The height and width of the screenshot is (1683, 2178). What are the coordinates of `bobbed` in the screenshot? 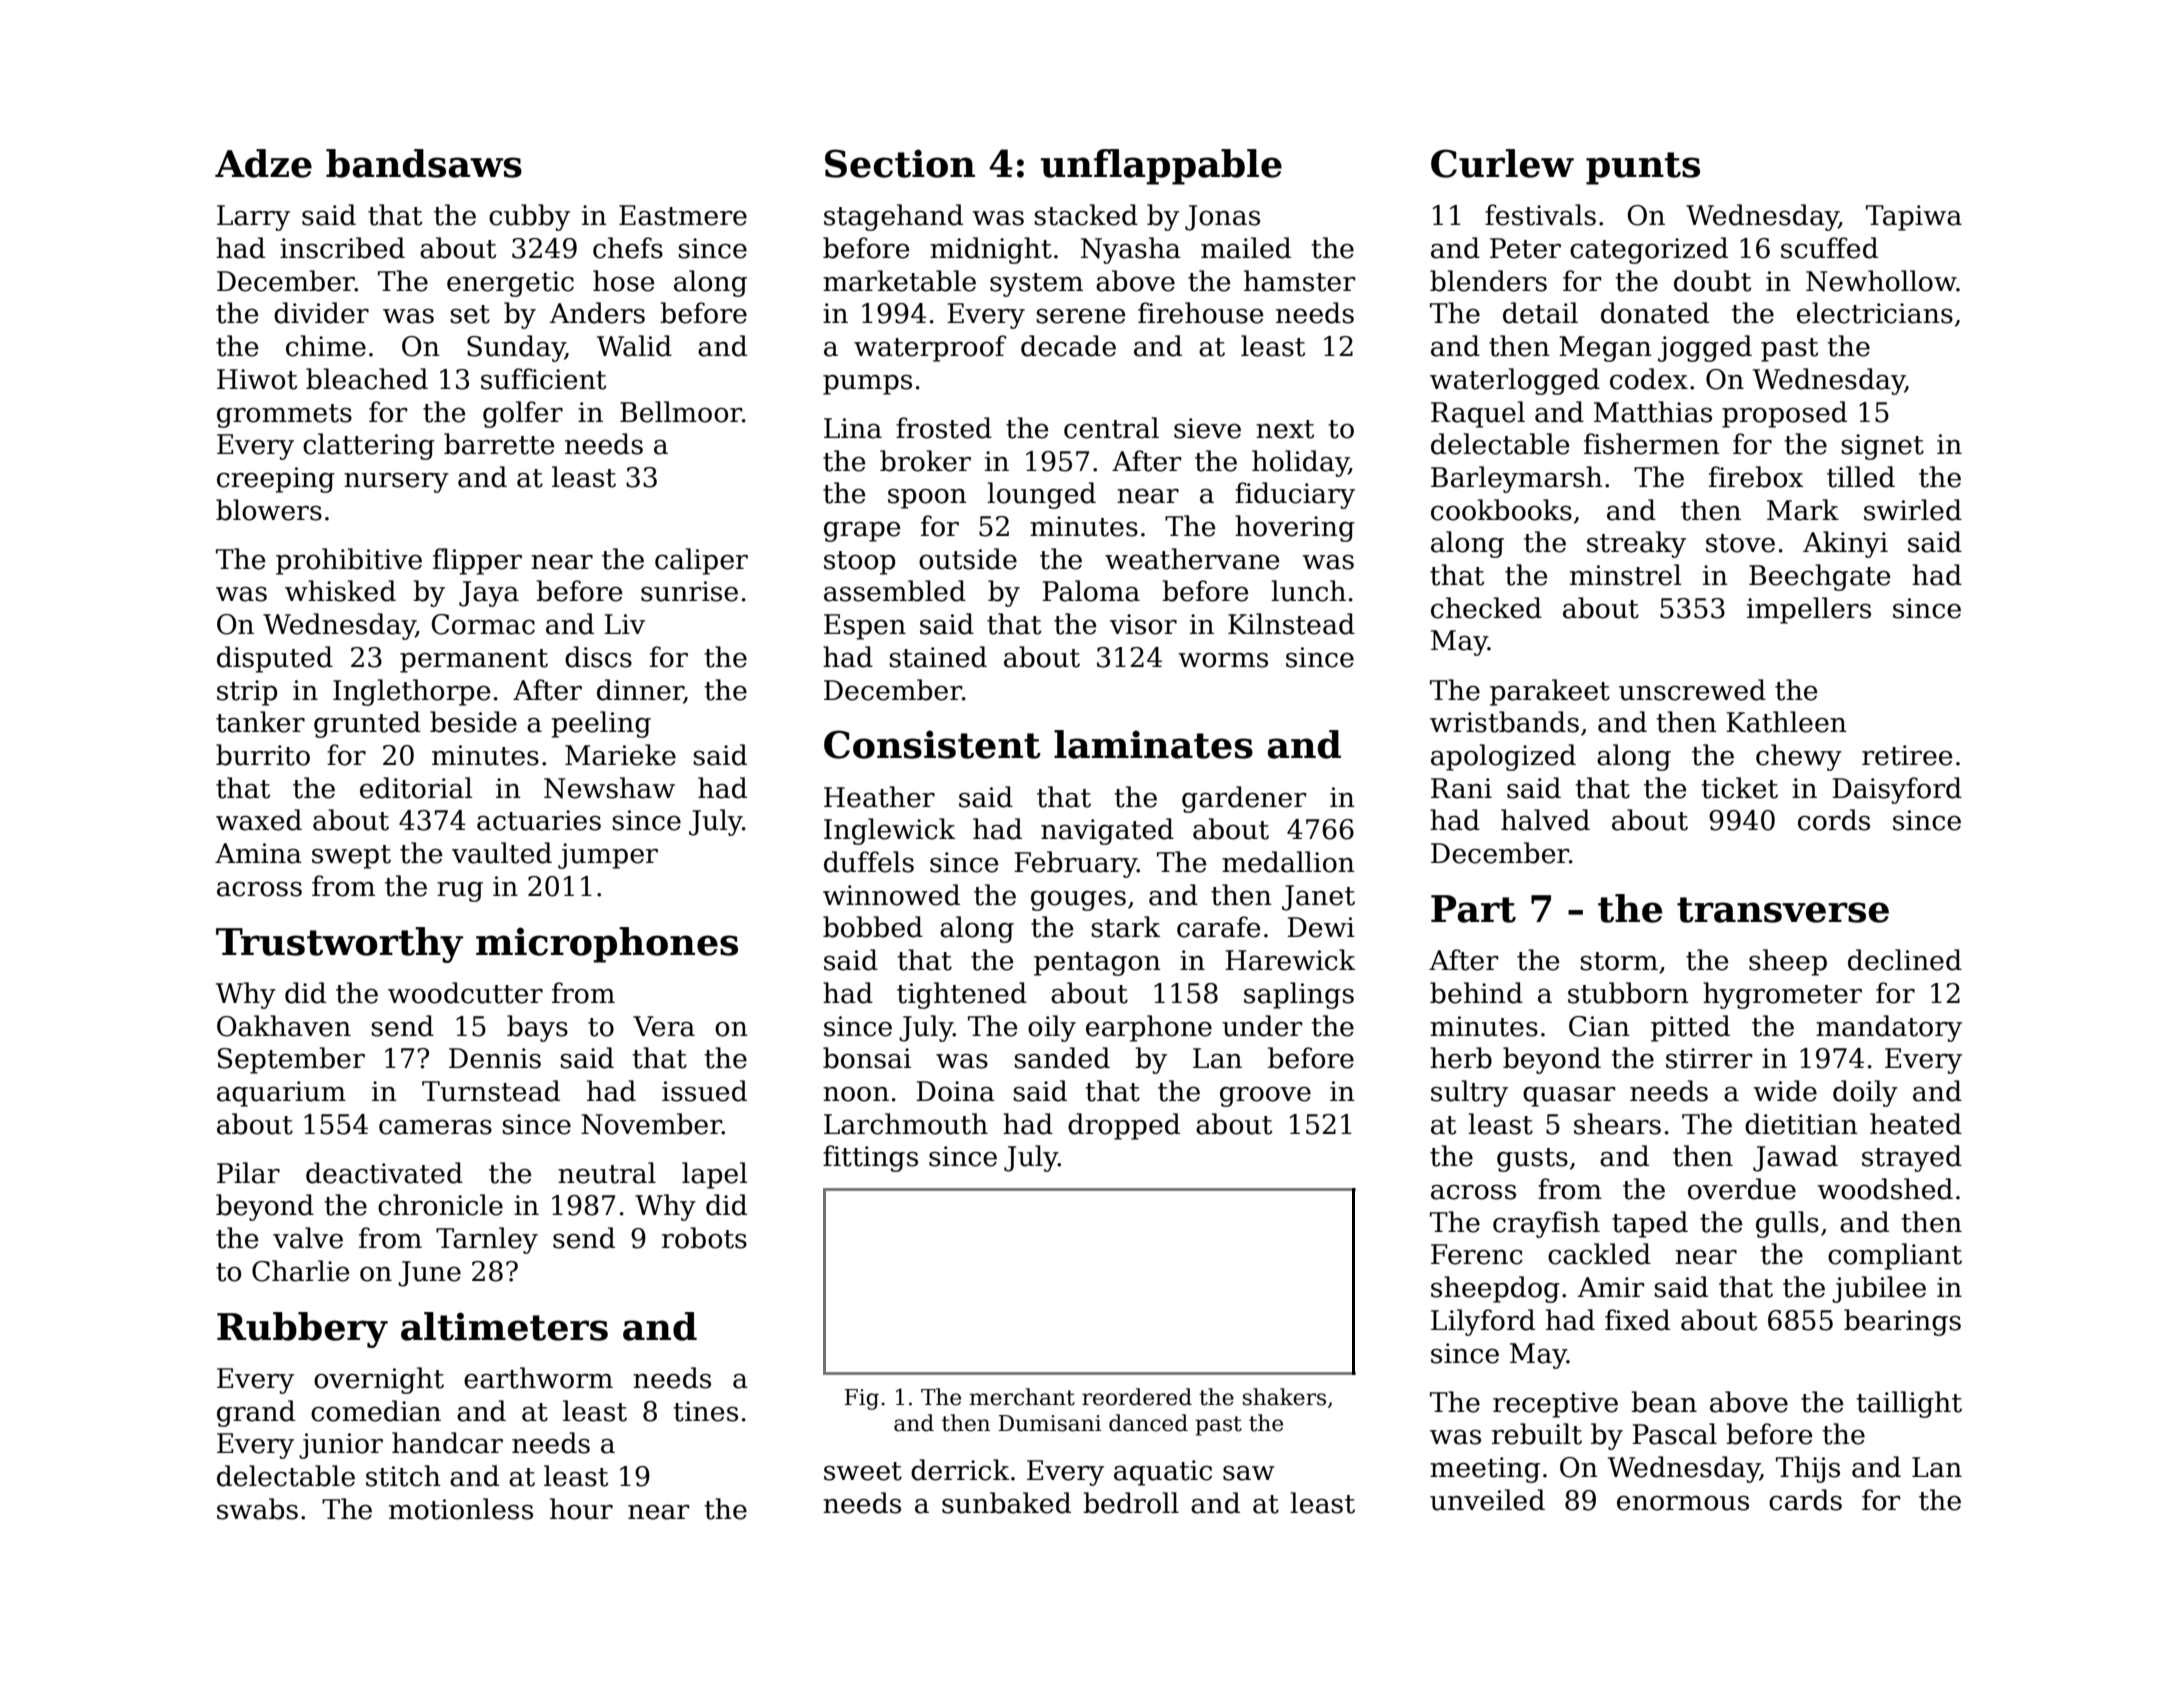 It's located at (873, 927).
